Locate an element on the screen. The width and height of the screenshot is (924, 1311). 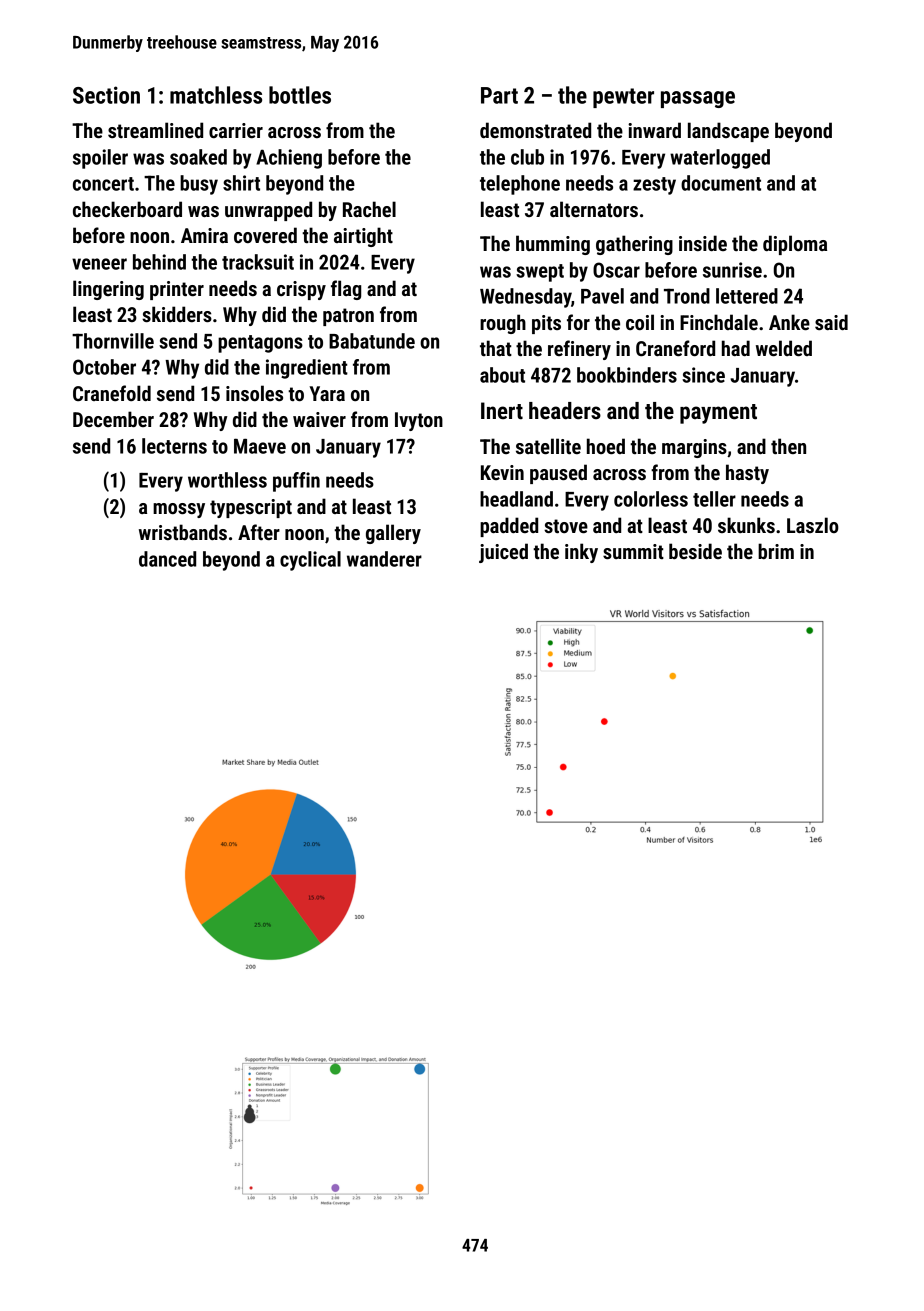
then is located at coordinates (788, 446).
